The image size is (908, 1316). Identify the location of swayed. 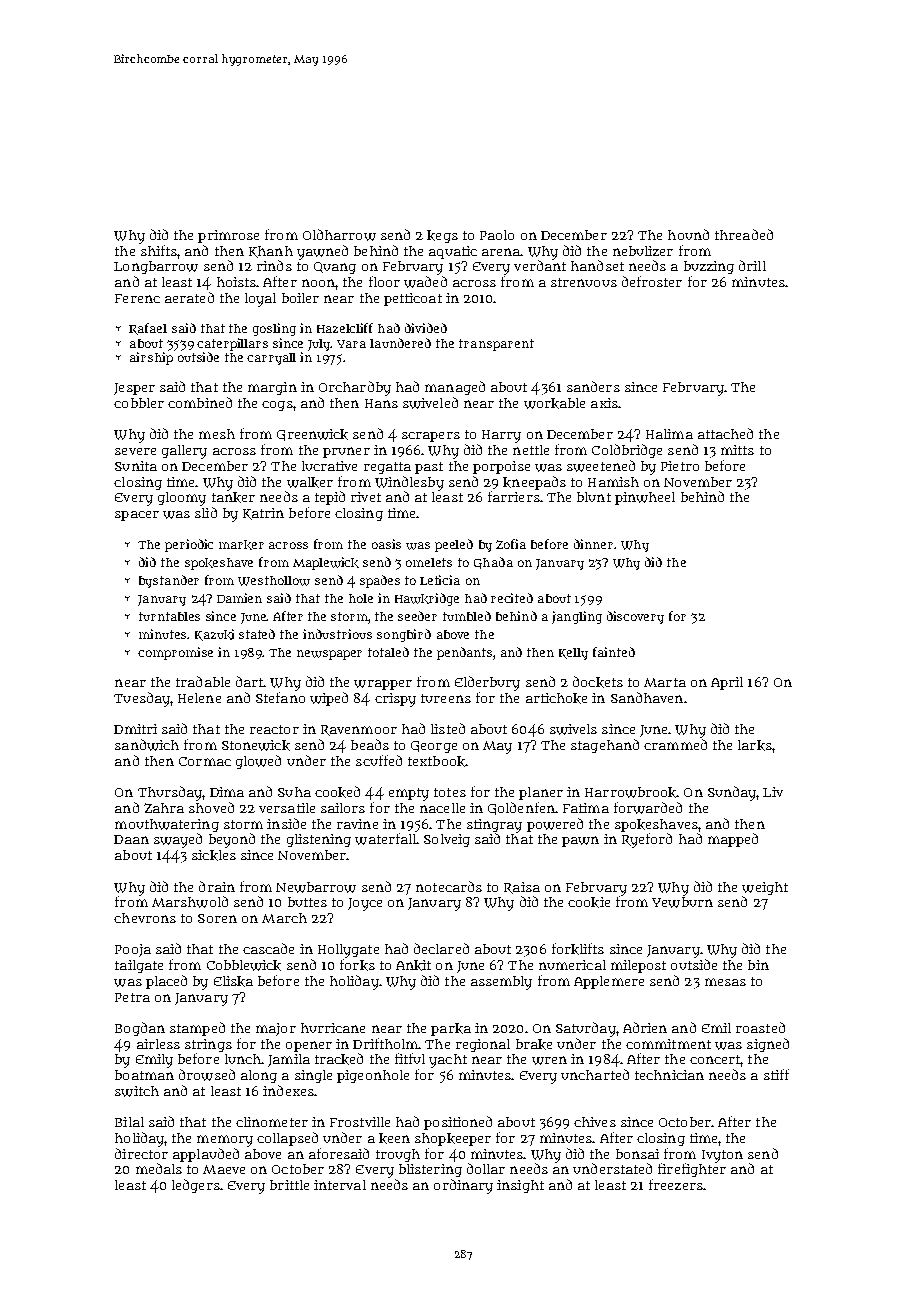
(178, 840).
